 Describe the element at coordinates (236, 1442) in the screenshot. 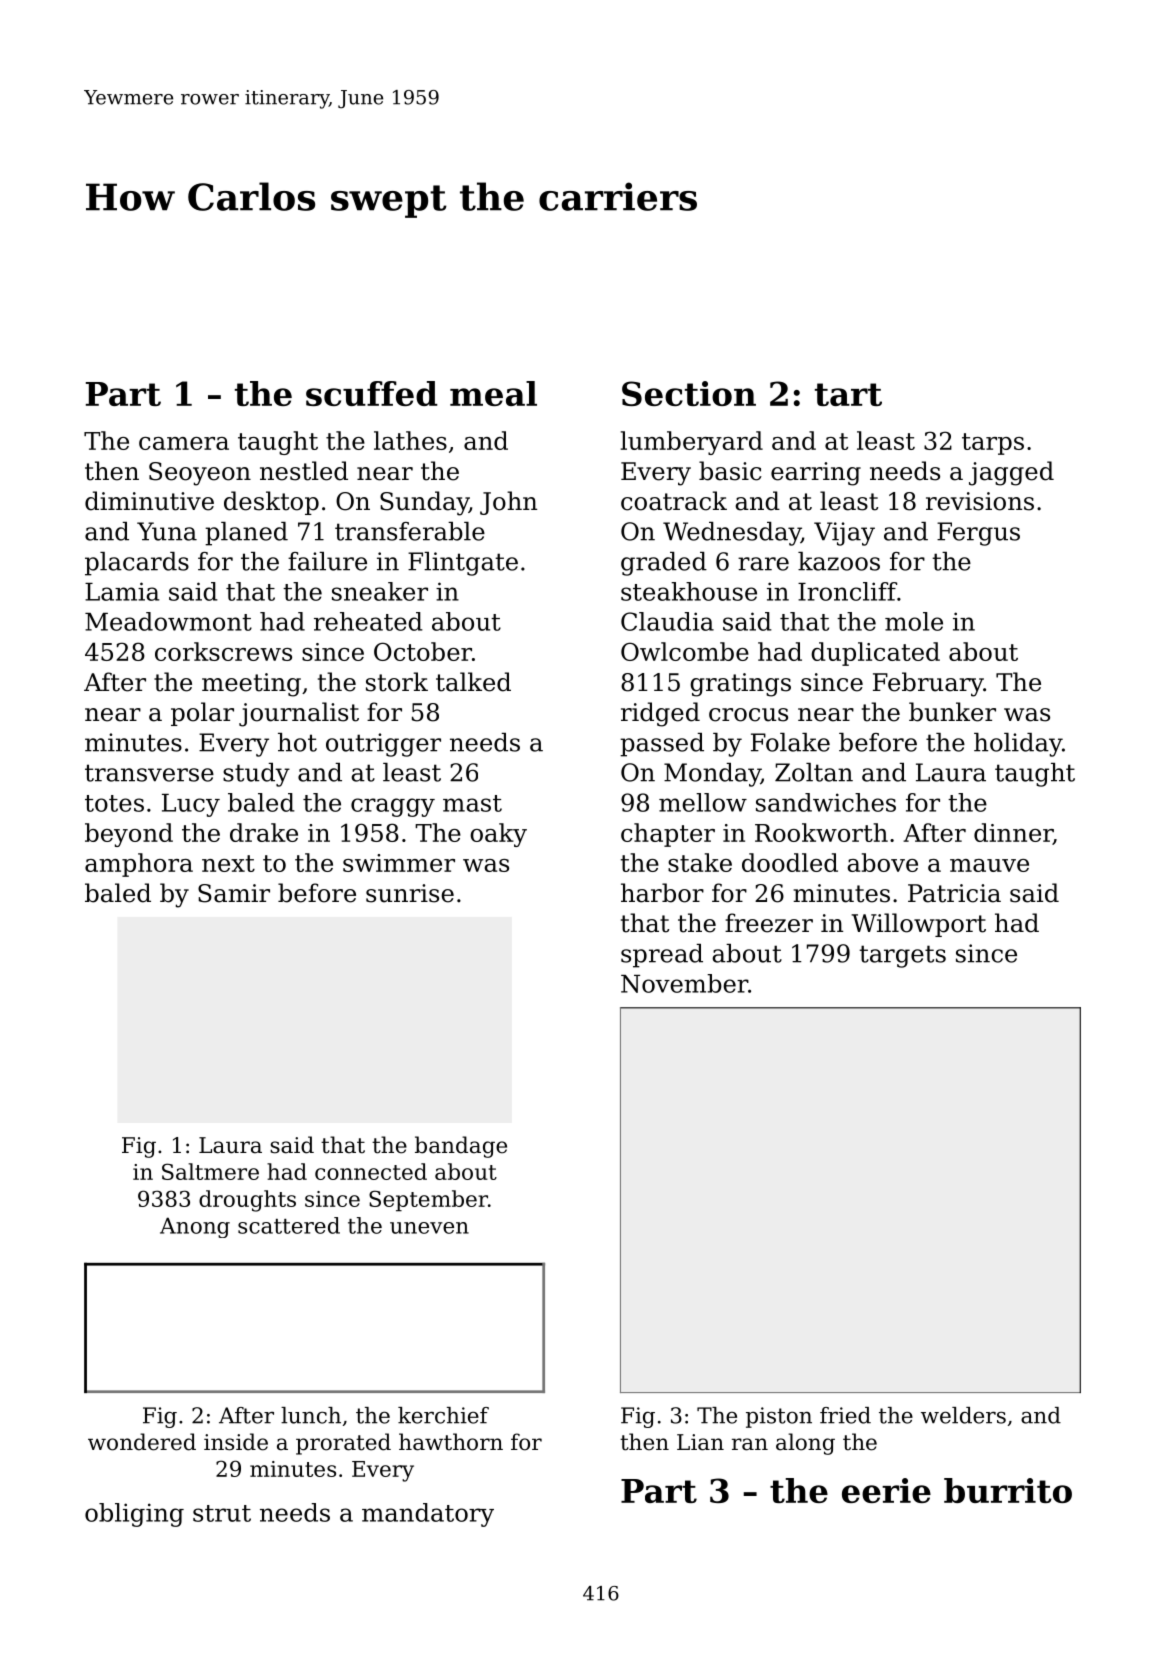

I see `inside` at that location.
